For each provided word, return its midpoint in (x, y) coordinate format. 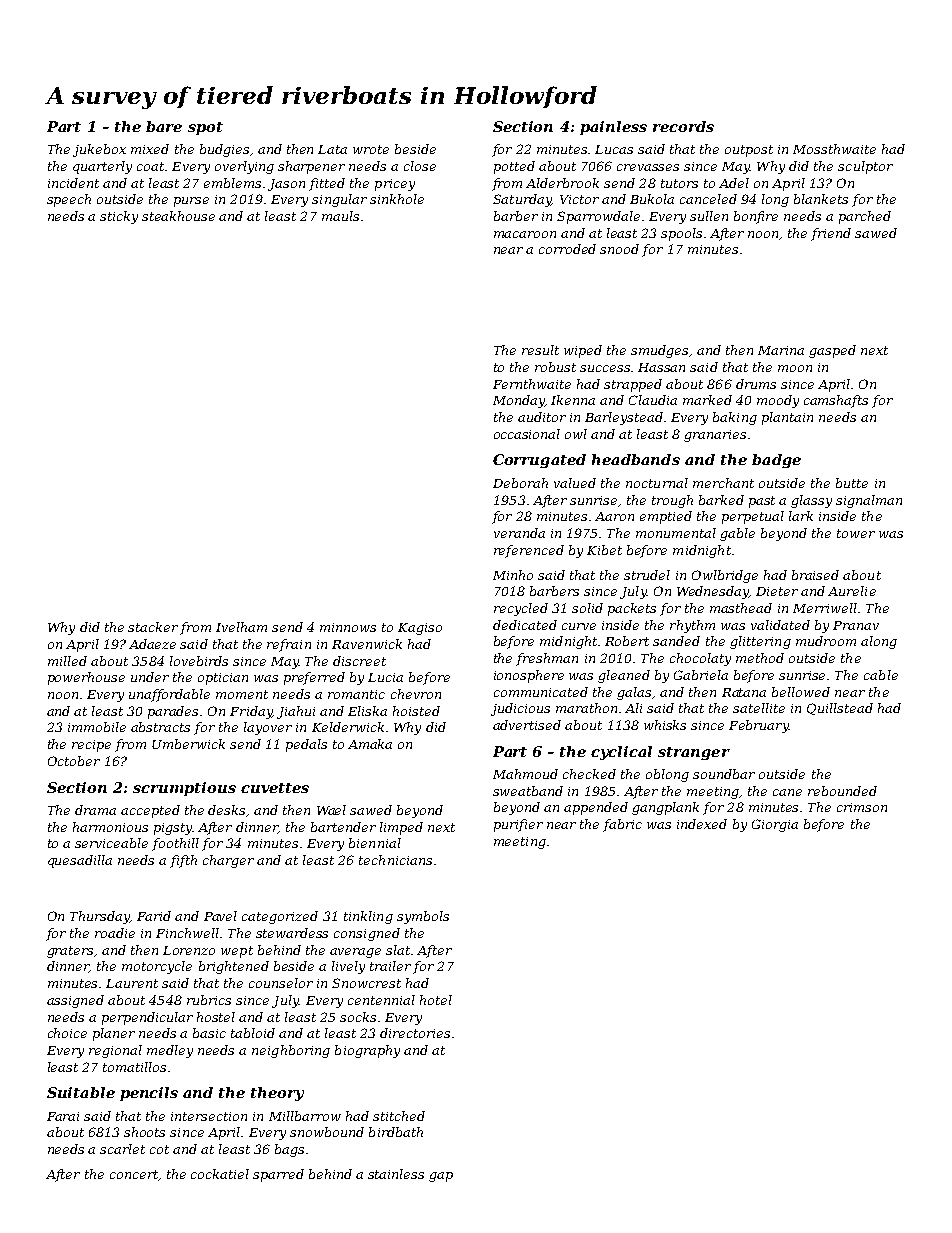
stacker (153, 627)
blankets (821, 199)
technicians (395, 860)
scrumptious (184, 789)
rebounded (842, 791)
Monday (519, 401)
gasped (832, 351)
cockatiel (220, 1174)
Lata (332, 149)
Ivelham (241, 627)
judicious (520, 709)
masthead (741, 608)
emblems (232, 183)
